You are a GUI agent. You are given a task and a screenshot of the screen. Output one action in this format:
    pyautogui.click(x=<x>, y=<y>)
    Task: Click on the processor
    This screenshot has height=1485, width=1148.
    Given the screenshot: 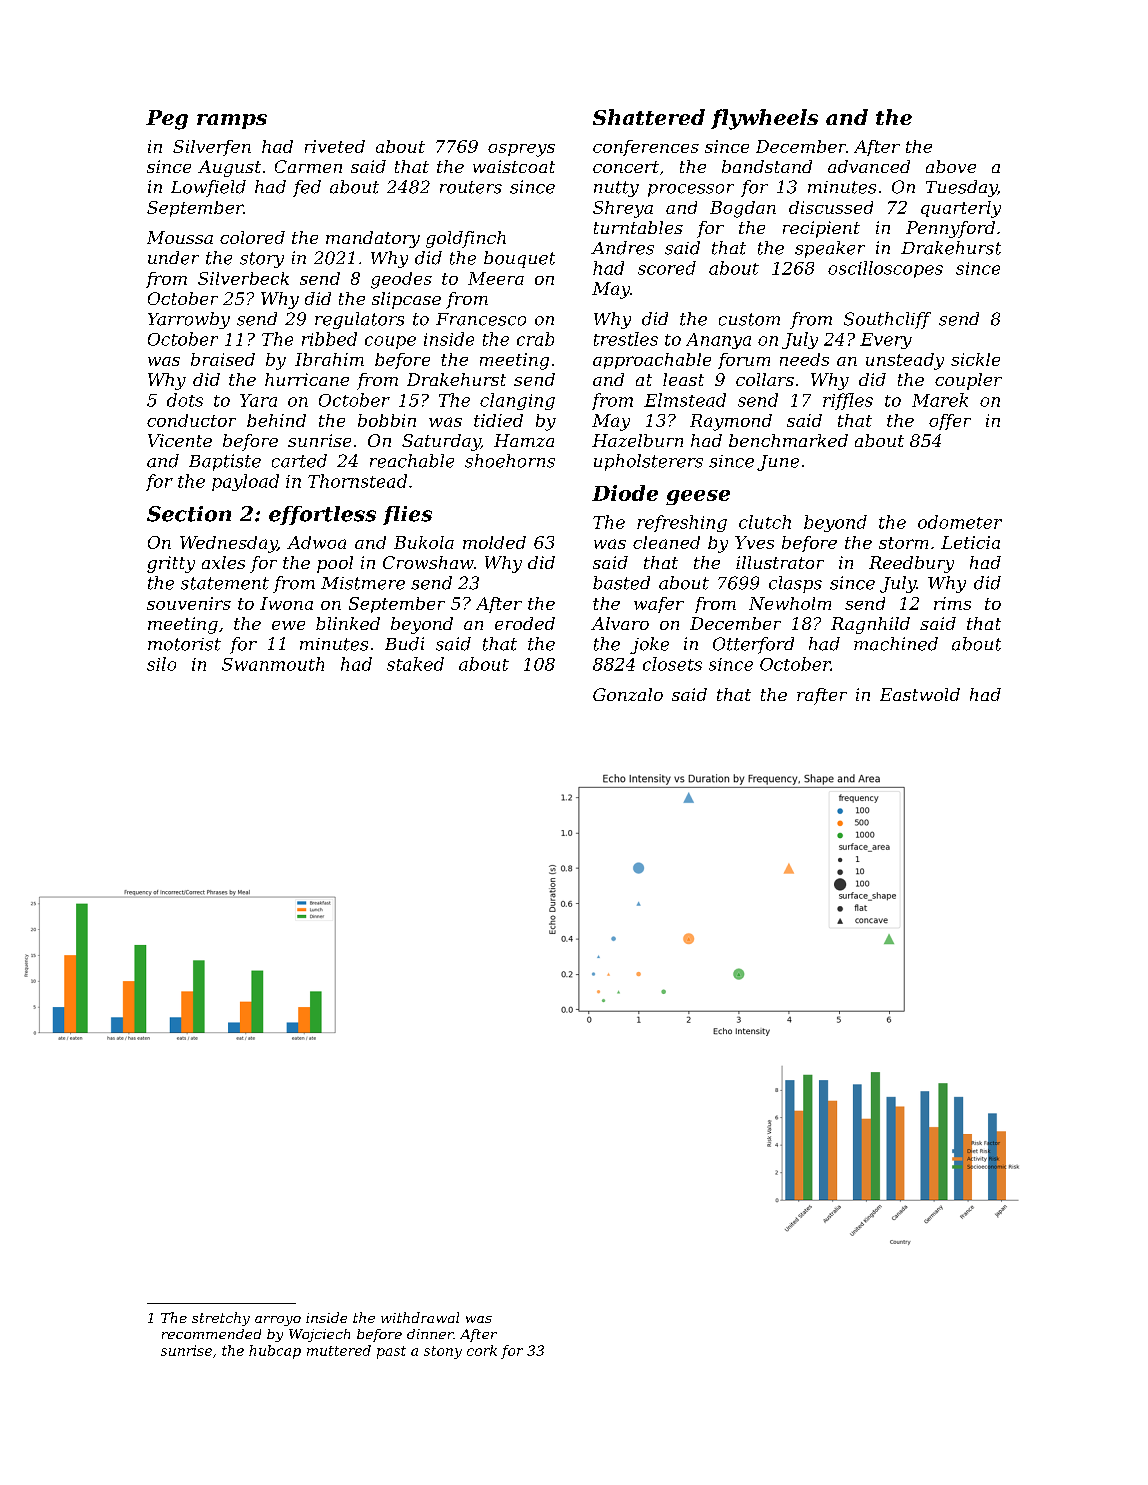 What is the action you would take?
    pyautogui.click(x=691, y=190)
